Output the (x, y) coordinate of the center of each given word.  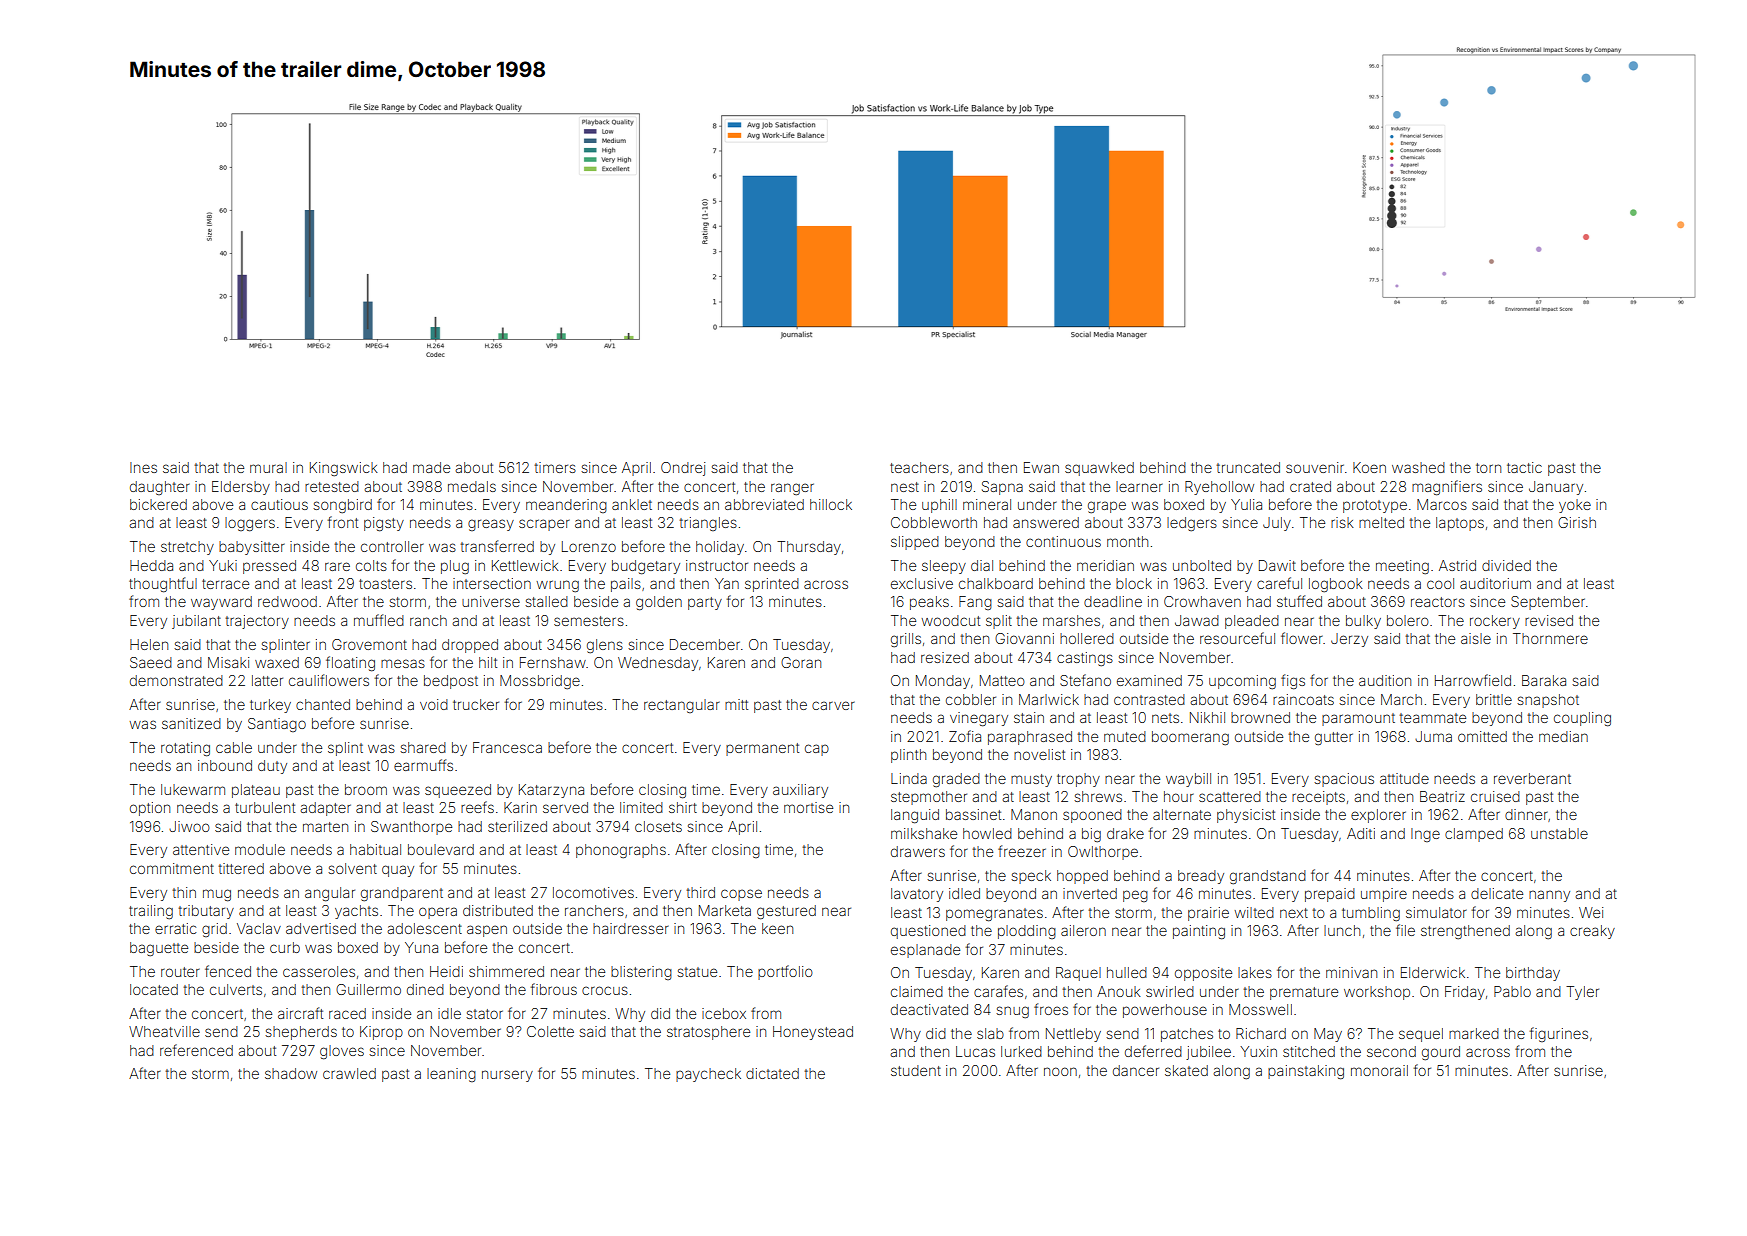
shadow (291, 1073)
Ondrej (683, 469)
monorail (1379, 1070)
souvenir (1315, 467)
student (916, 1070)
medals (472, 486)
